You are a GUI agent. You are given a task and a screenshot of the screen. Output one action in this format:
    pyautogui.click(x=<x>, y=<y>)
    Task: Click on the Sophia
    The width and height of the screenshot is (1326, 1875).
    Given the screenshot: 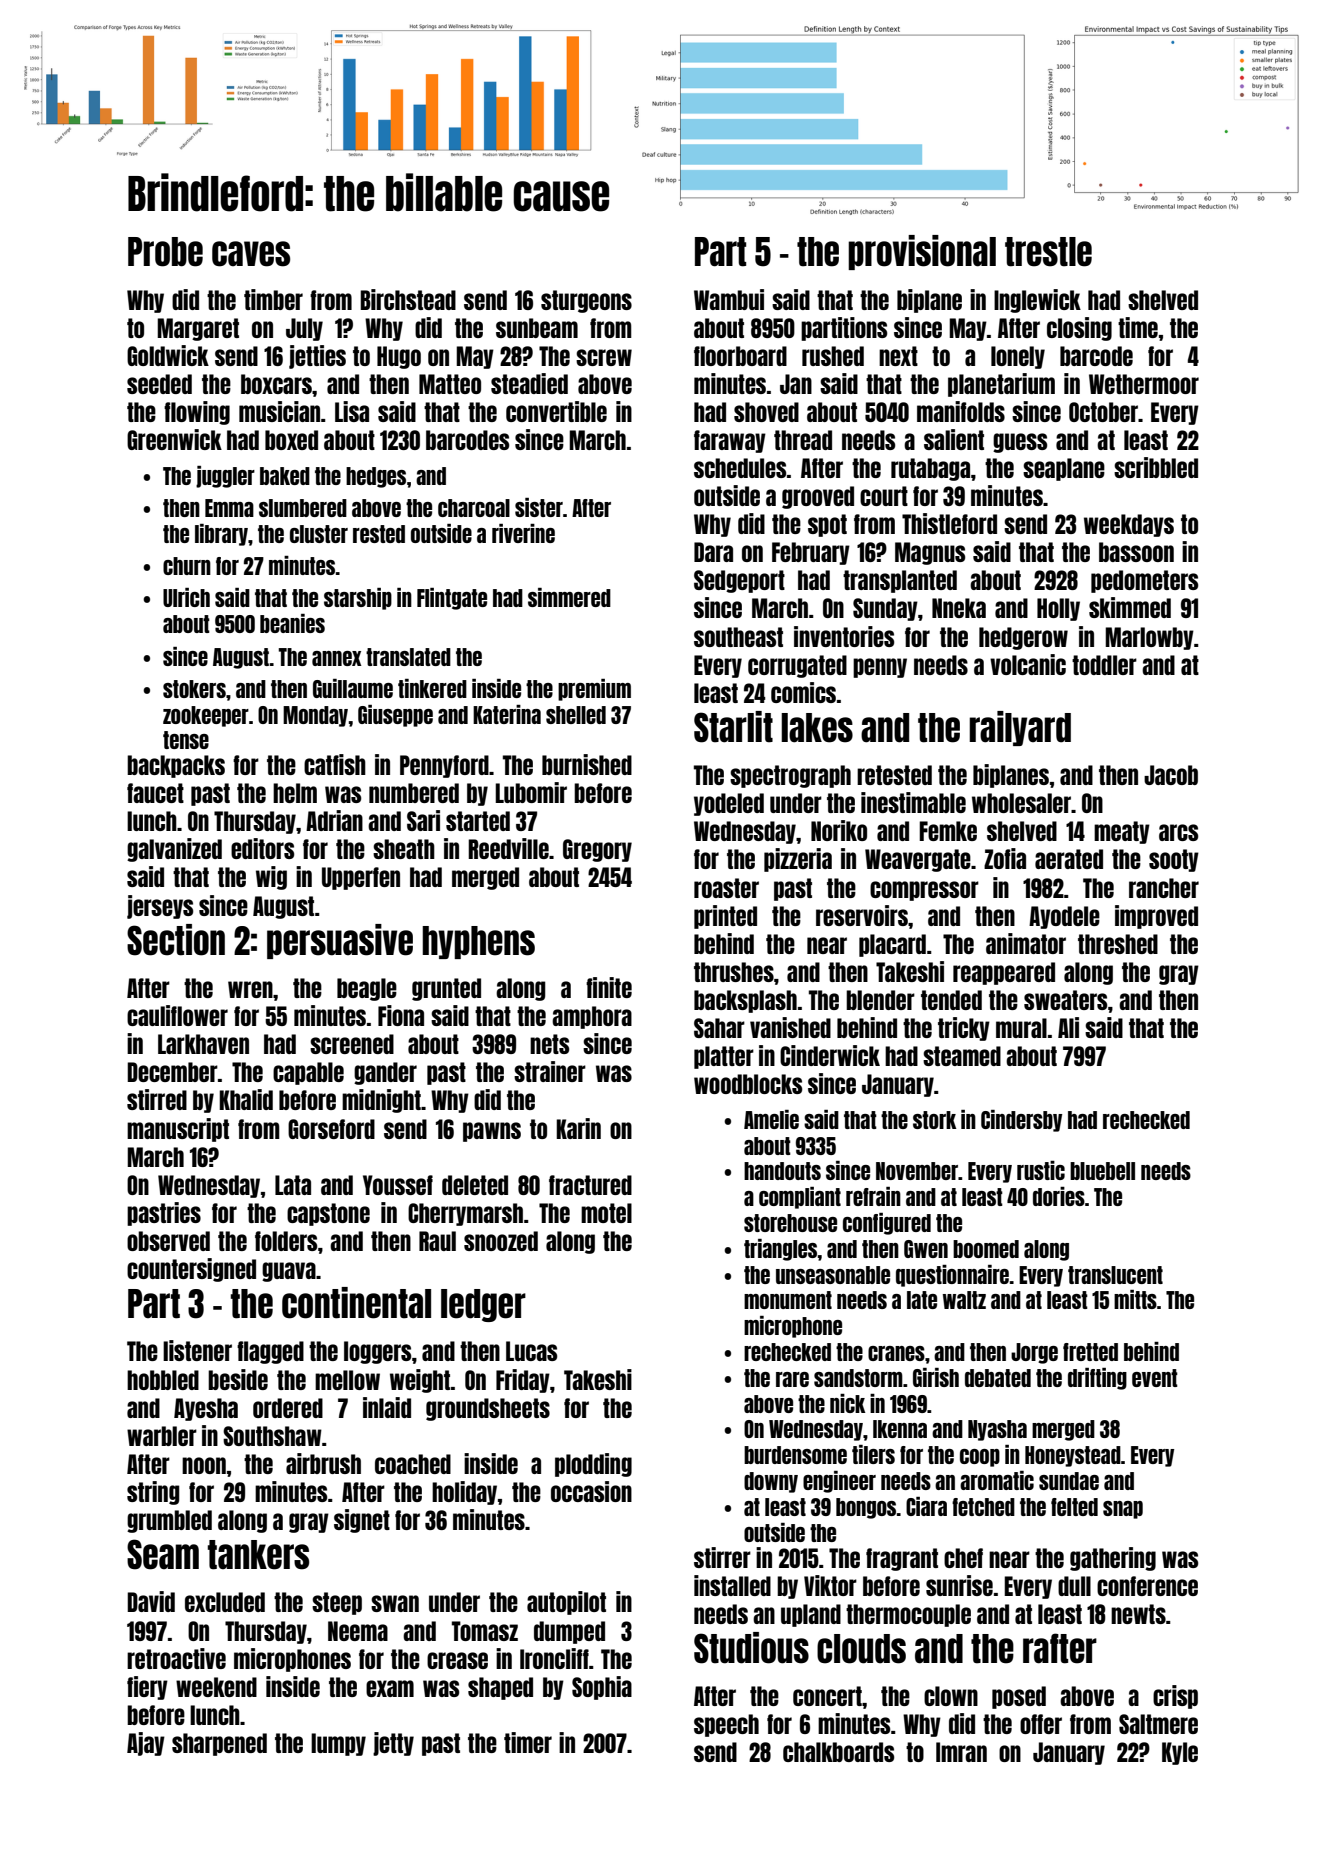 What is the action you would take?
    pyautogui.click(x=602, y=1688)
